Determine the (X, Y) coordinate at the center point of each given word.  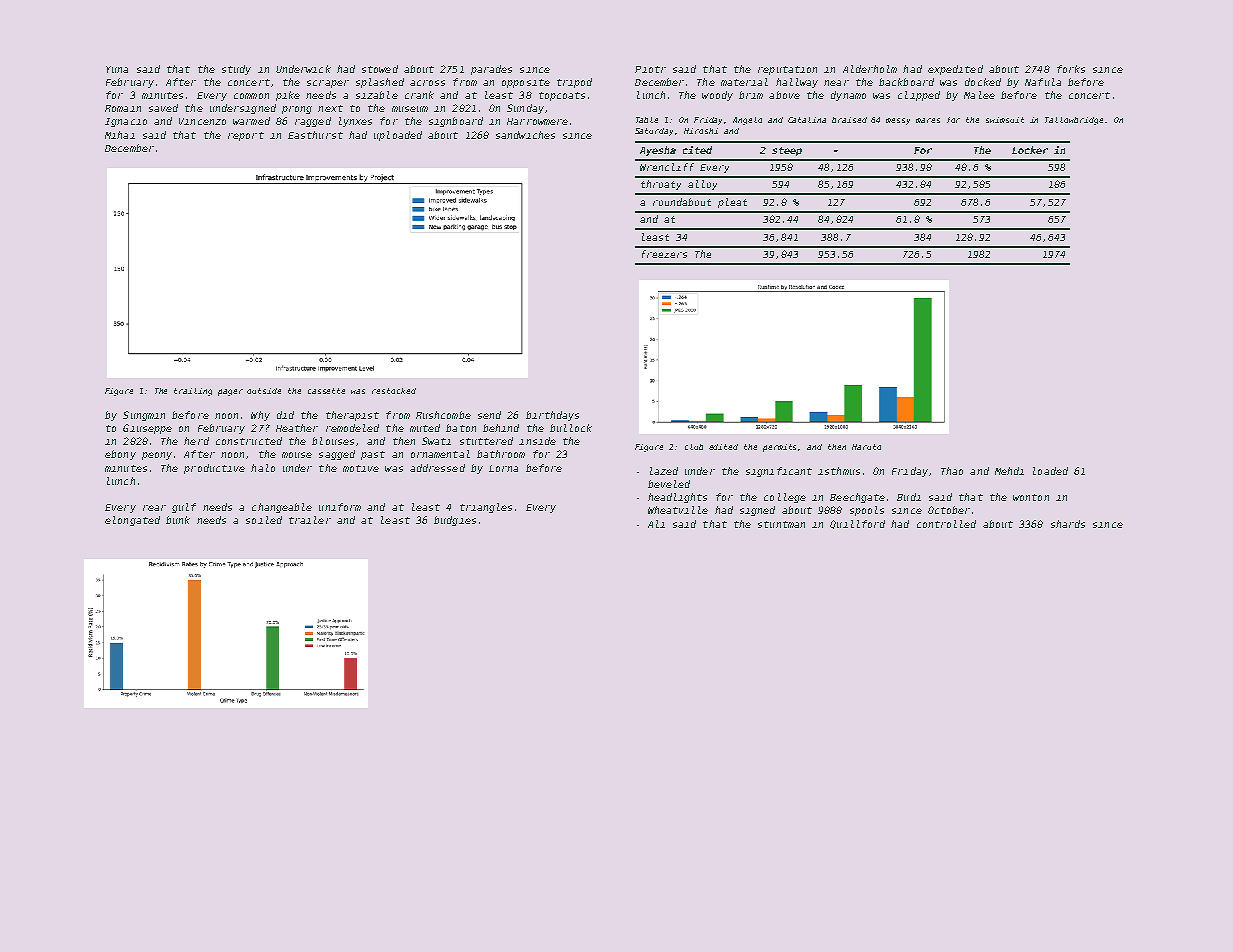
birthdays (552, 416)
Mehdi (1009, 471)
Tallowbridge (1074, 121)
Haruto (866, 447)
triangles (486, 508)
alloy (702, 185)
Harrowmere (537, 121)
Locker (1030, 150)
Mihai (120, 135)
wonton (1031, 497)
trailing (193, 392)
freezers (664, 254)
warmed (251, 121)
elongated (132, 521)
